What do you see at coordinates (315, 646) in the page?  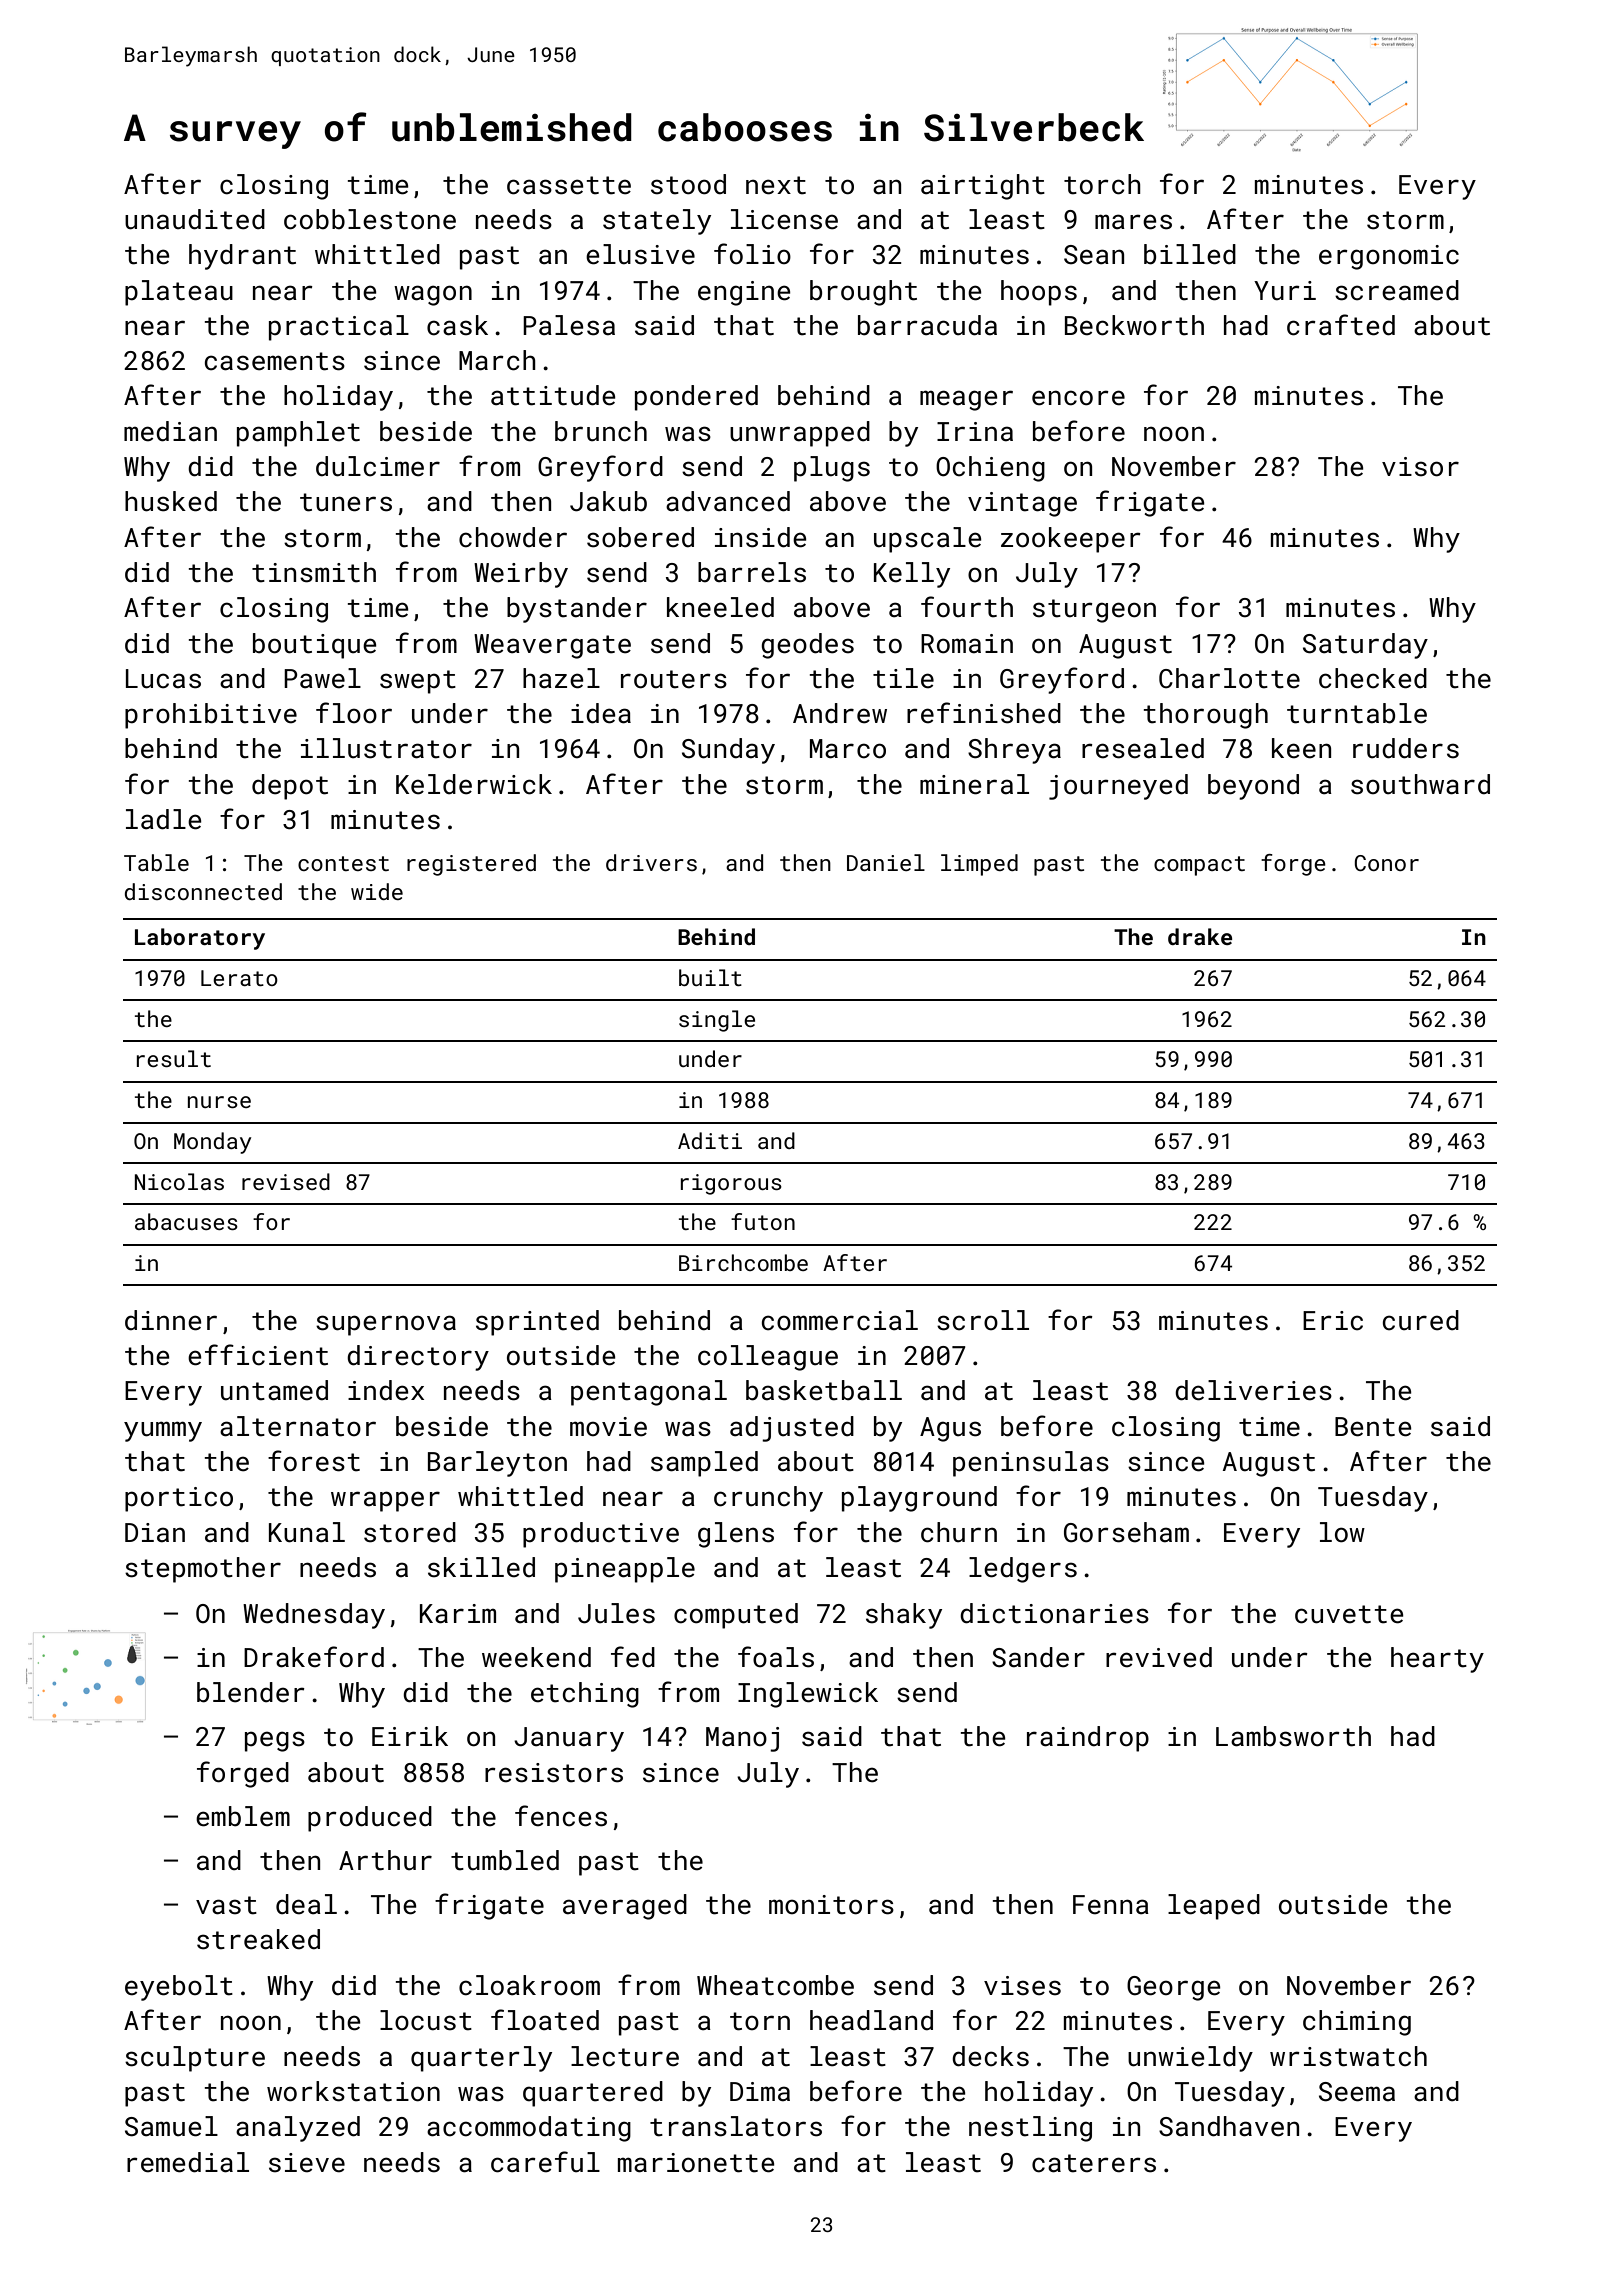 I see `boutique` at bounding box center [315, 646].
